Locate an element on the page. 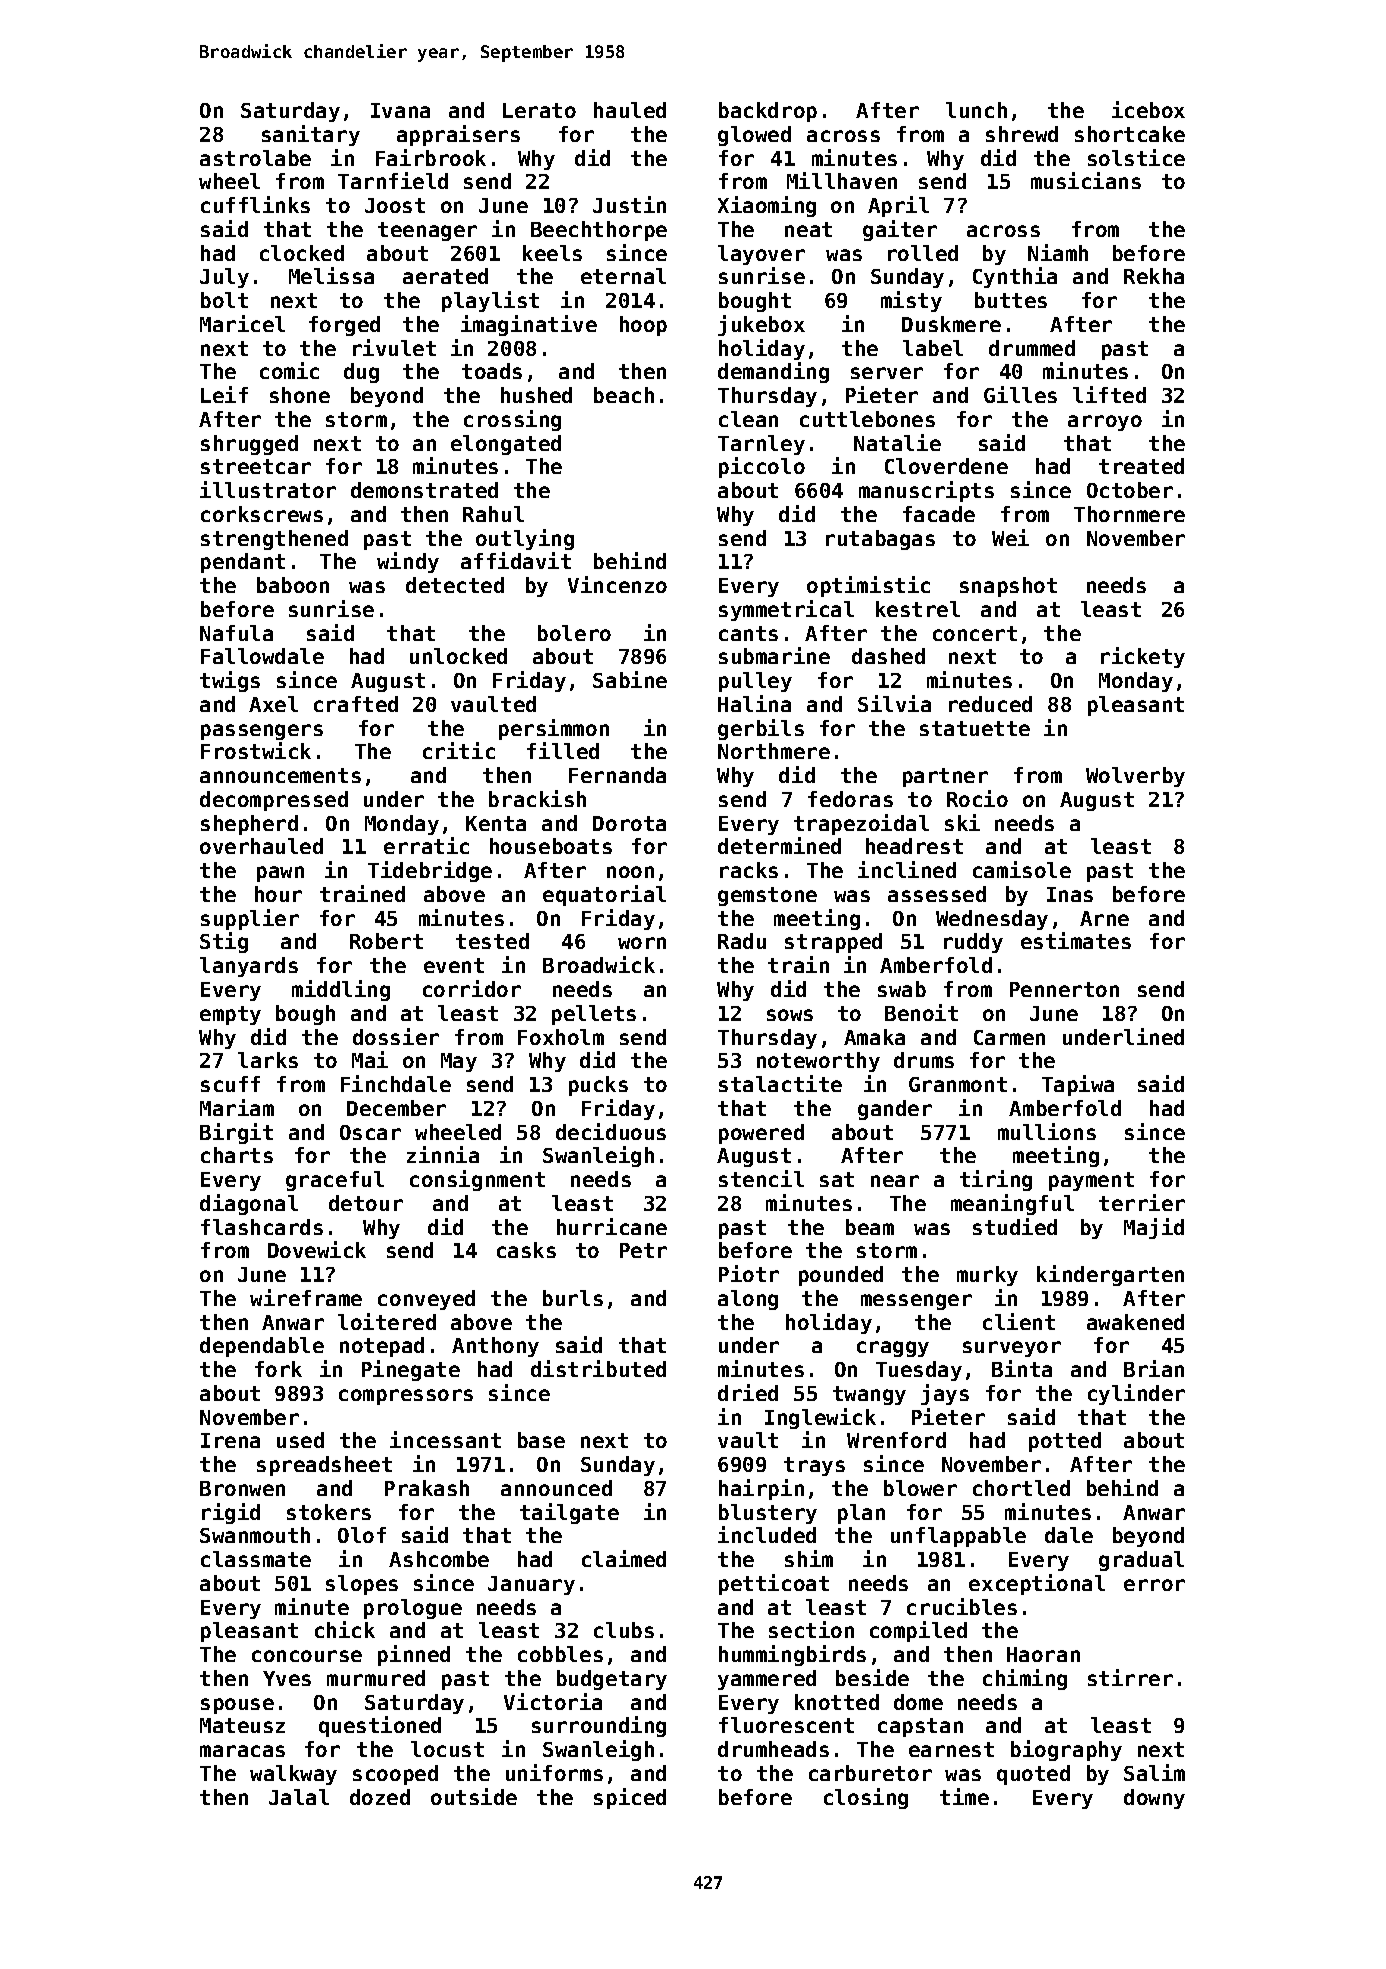 The image size is (1386, 1969). streetcar is located at coordinates (256, 466).
